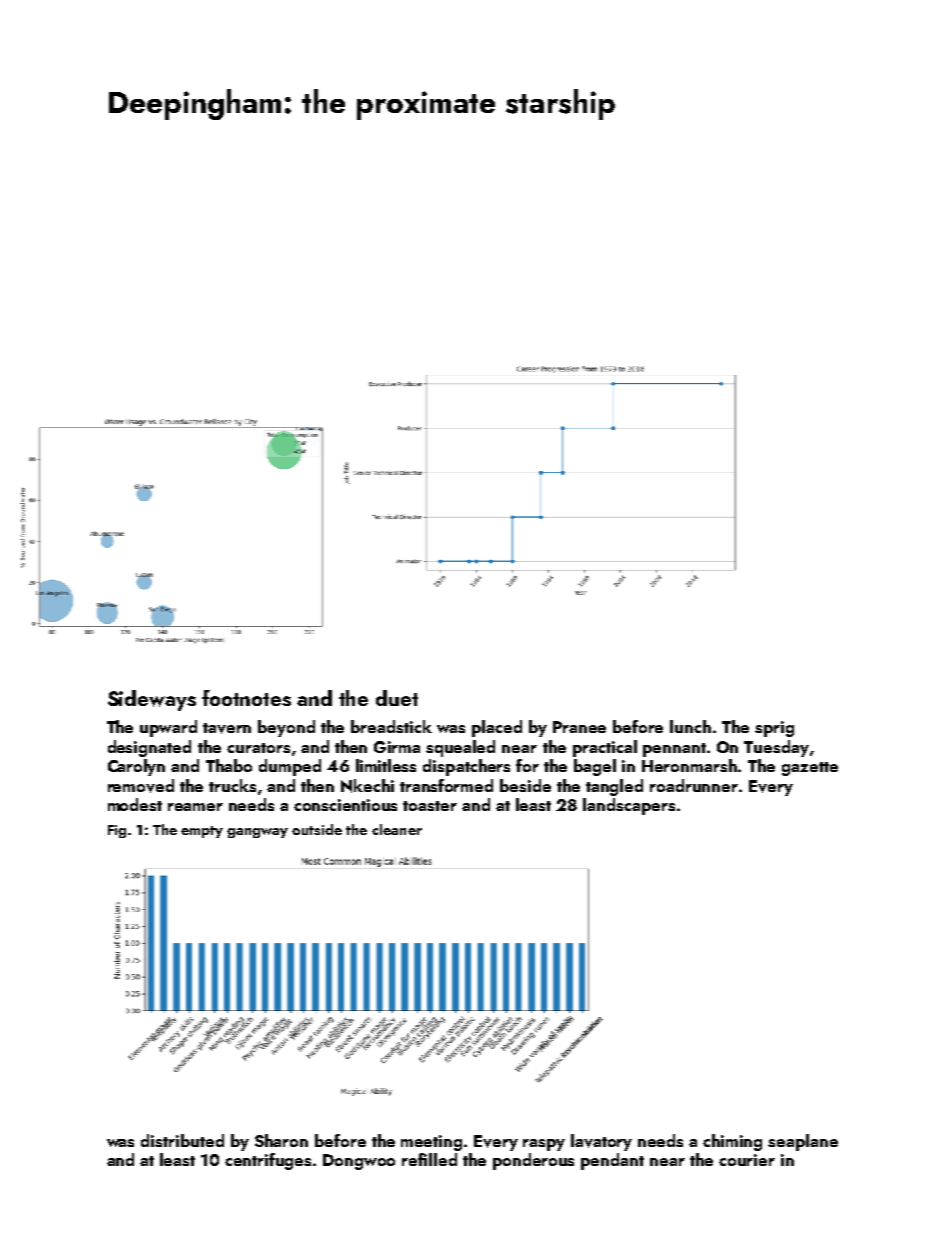  Describe the element at coordinates (397, 698) in the document. I see `duet` at that location.
